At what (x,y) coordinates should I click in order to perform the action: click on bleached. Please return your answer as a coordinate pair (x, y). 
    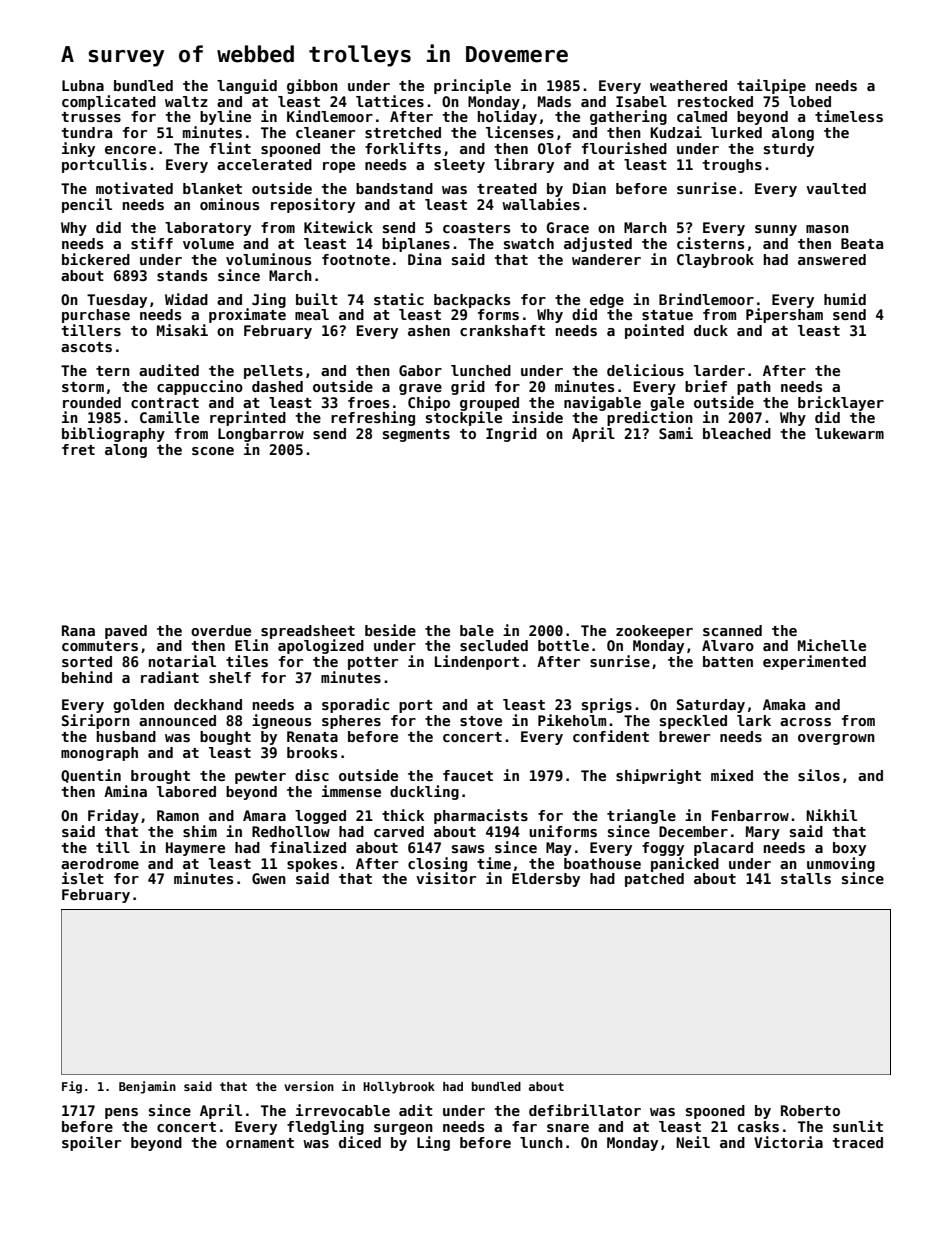
    Looking at the image, I should click on (737, 433).
